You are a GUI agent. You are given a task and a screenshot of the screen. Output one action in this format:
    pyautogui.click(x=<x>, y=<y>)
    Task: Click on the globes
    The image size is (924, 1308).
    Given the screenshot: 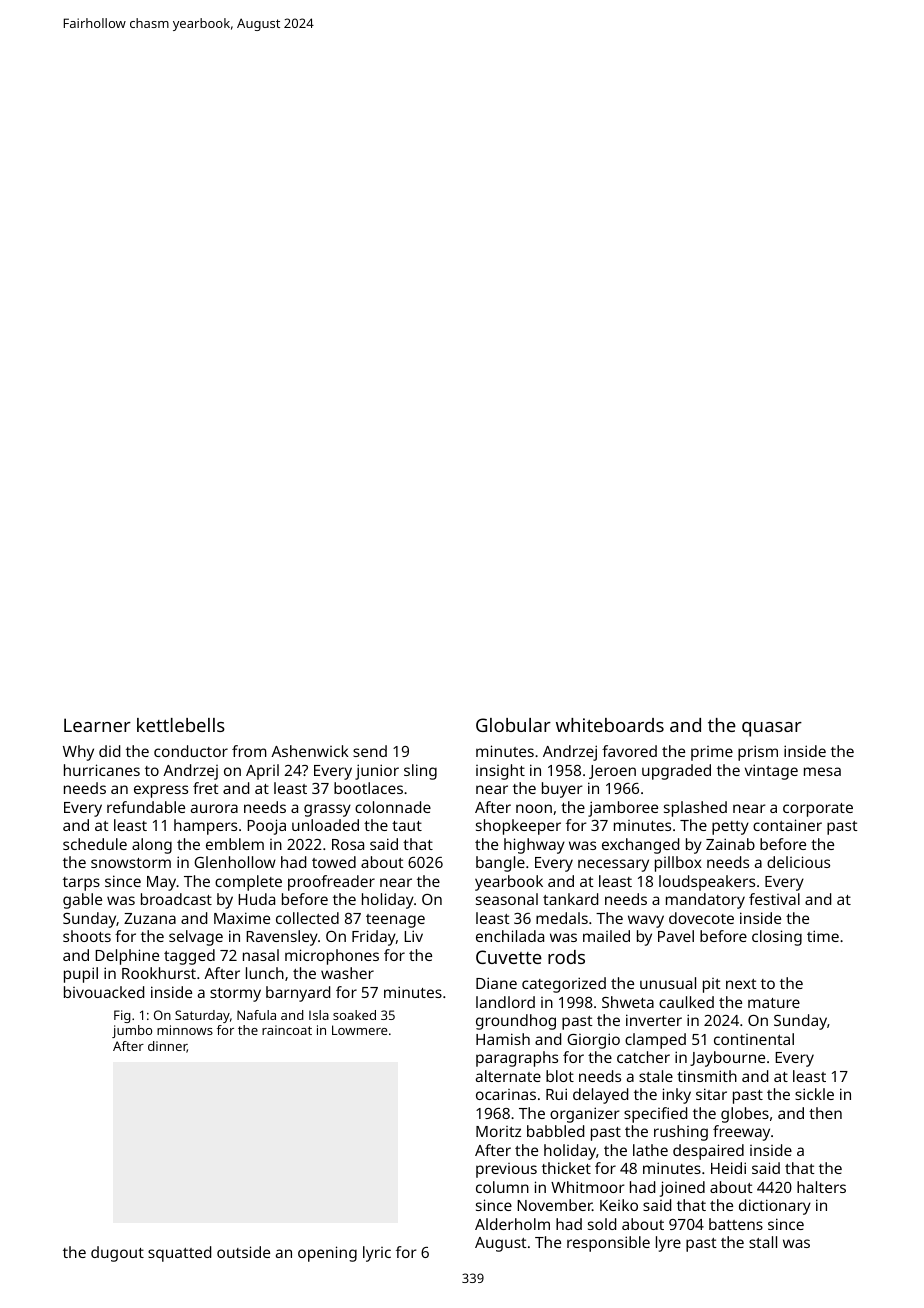 What is the action you would take?
    pyautogui.click(x=745, y=1115)
